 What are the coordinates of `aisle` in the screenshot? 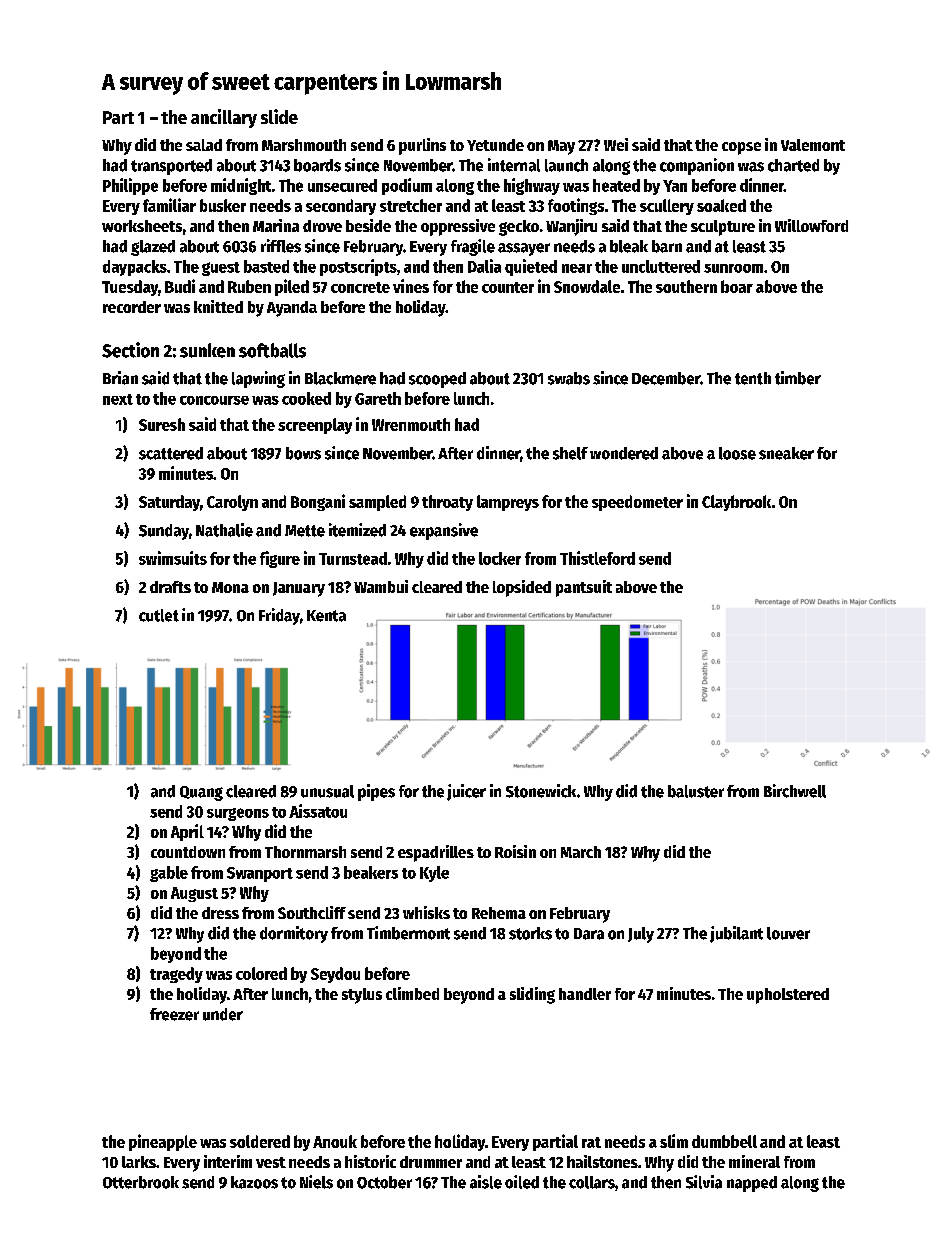 It's located at (486, 1182).
